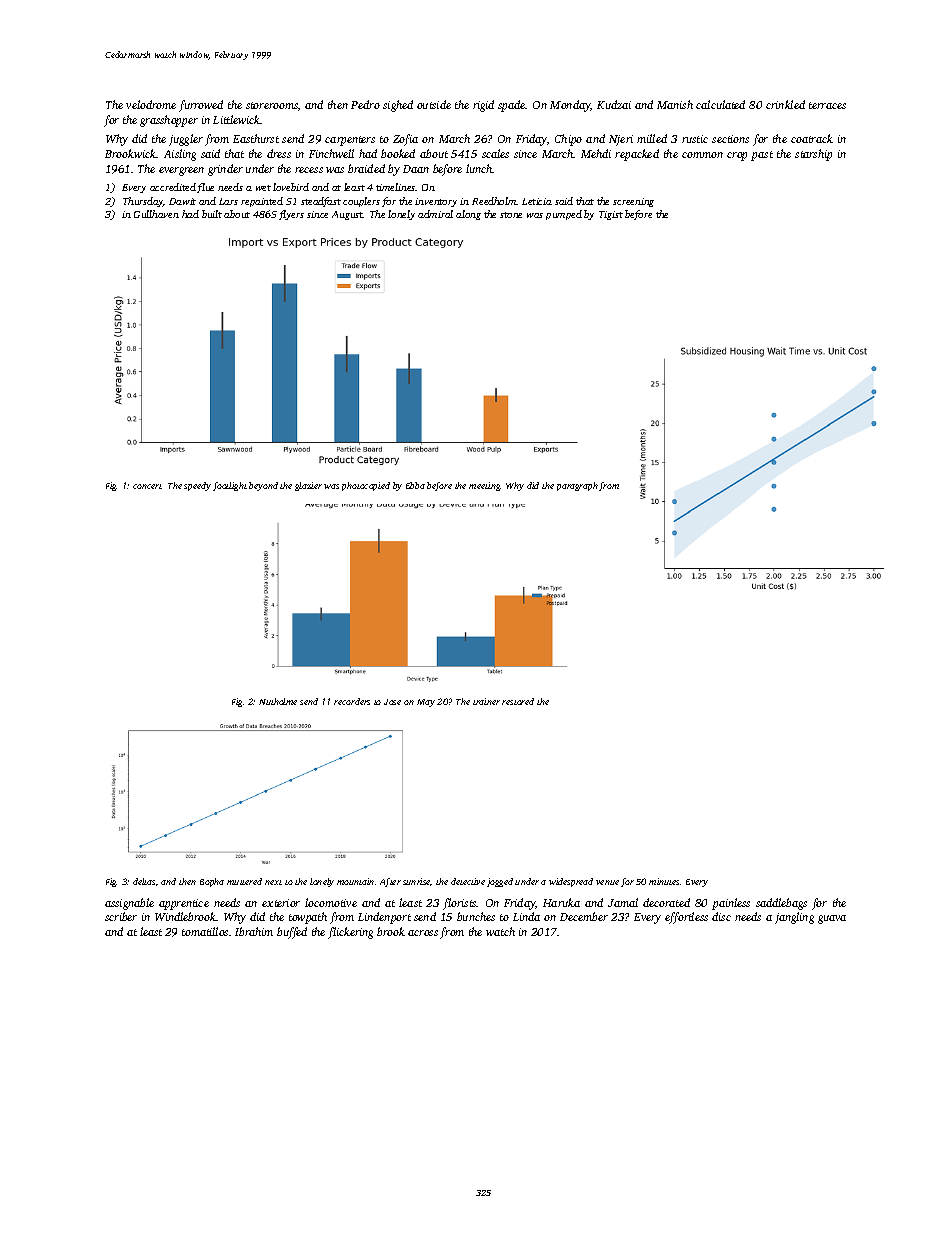 The height and width of the screenshot is (1233, 952). Describe the element at coordinates (244, 881) in the screenshot. I see `muttered` at that location.
